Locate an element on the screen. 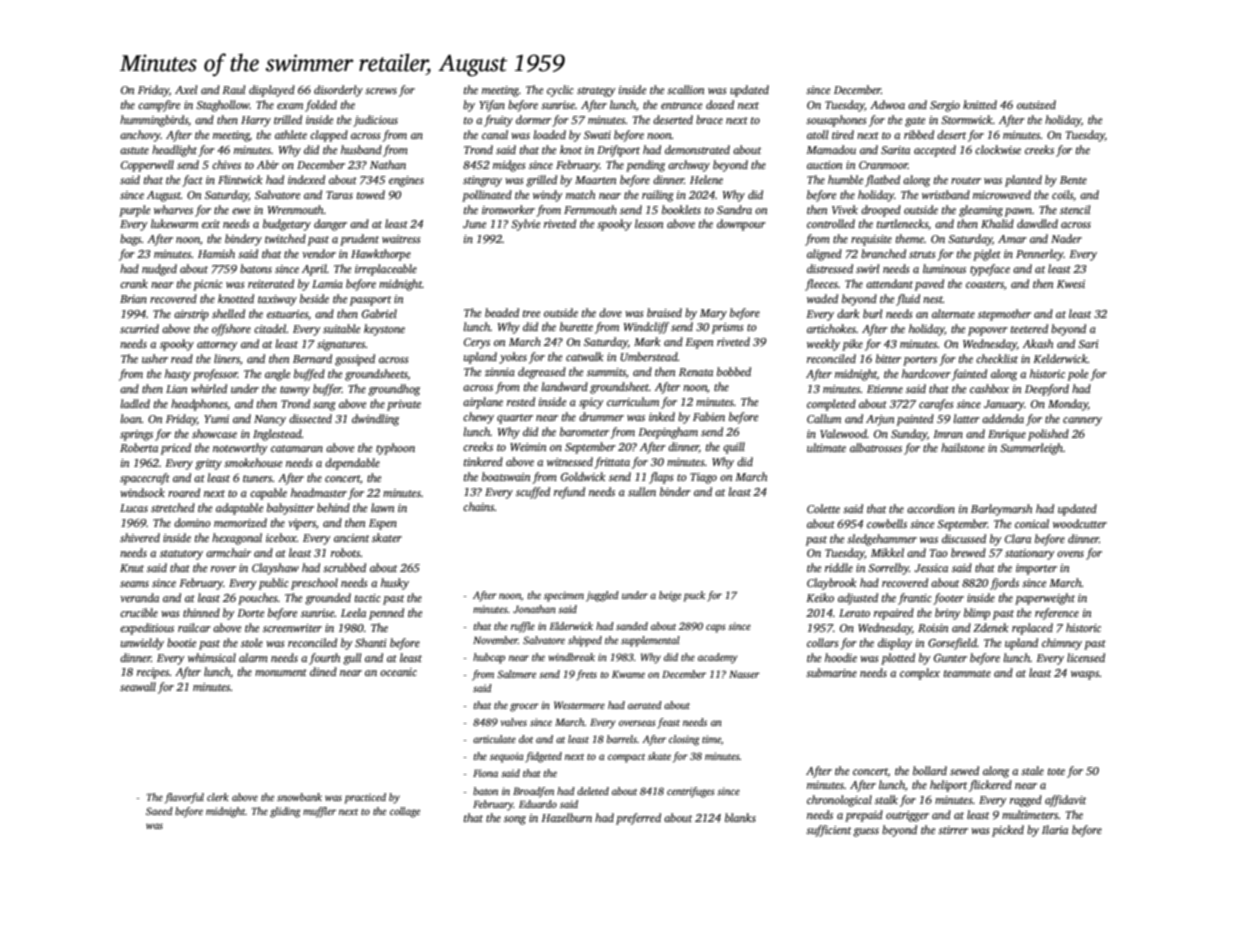 The image size is (1233, 952). Sergio is located at coordinates (945, 106).
